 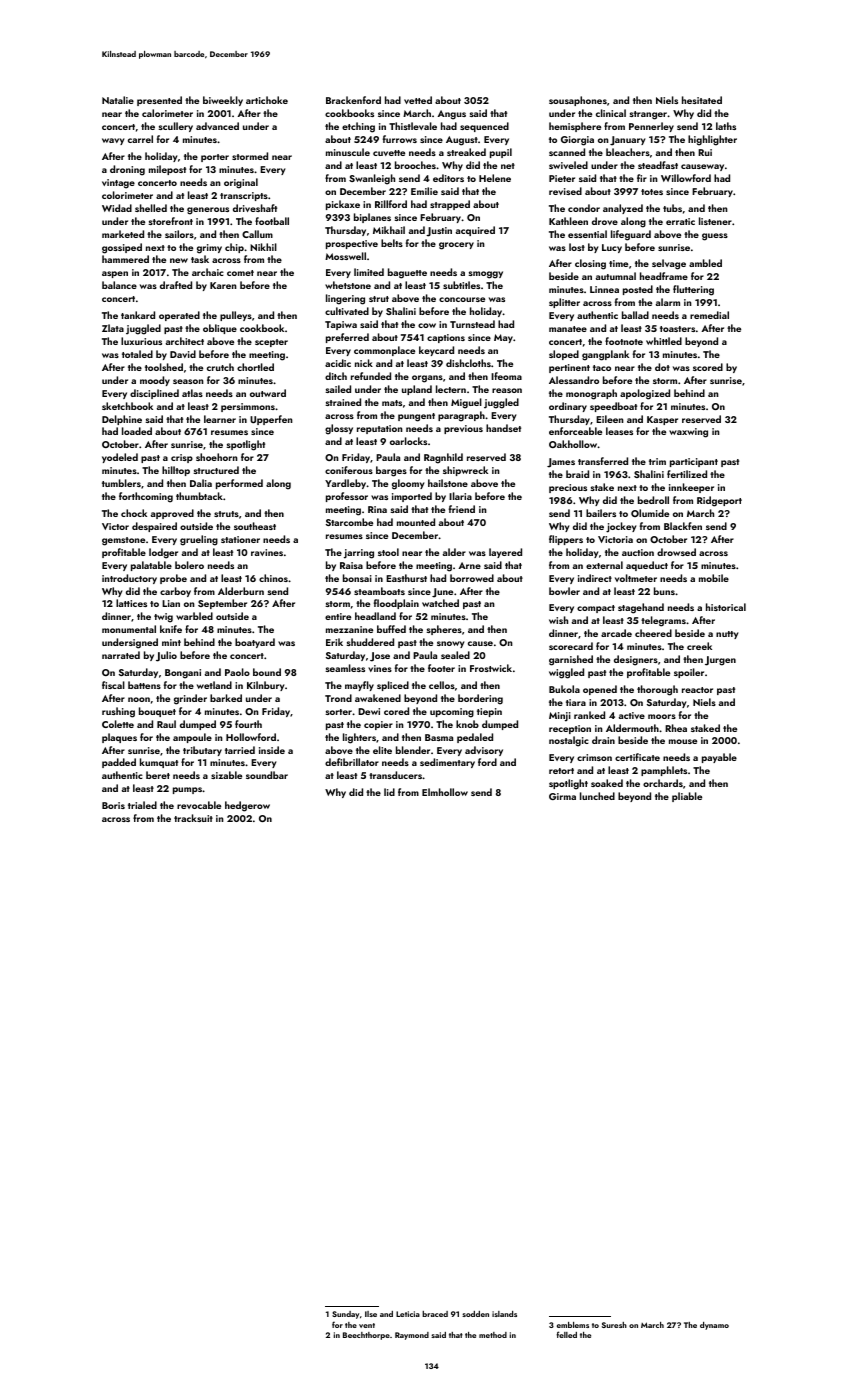 What do you see at coordinates (719, 501) in the screenshot?
I see `Ridgeport` at bounding box center [719, 501].
